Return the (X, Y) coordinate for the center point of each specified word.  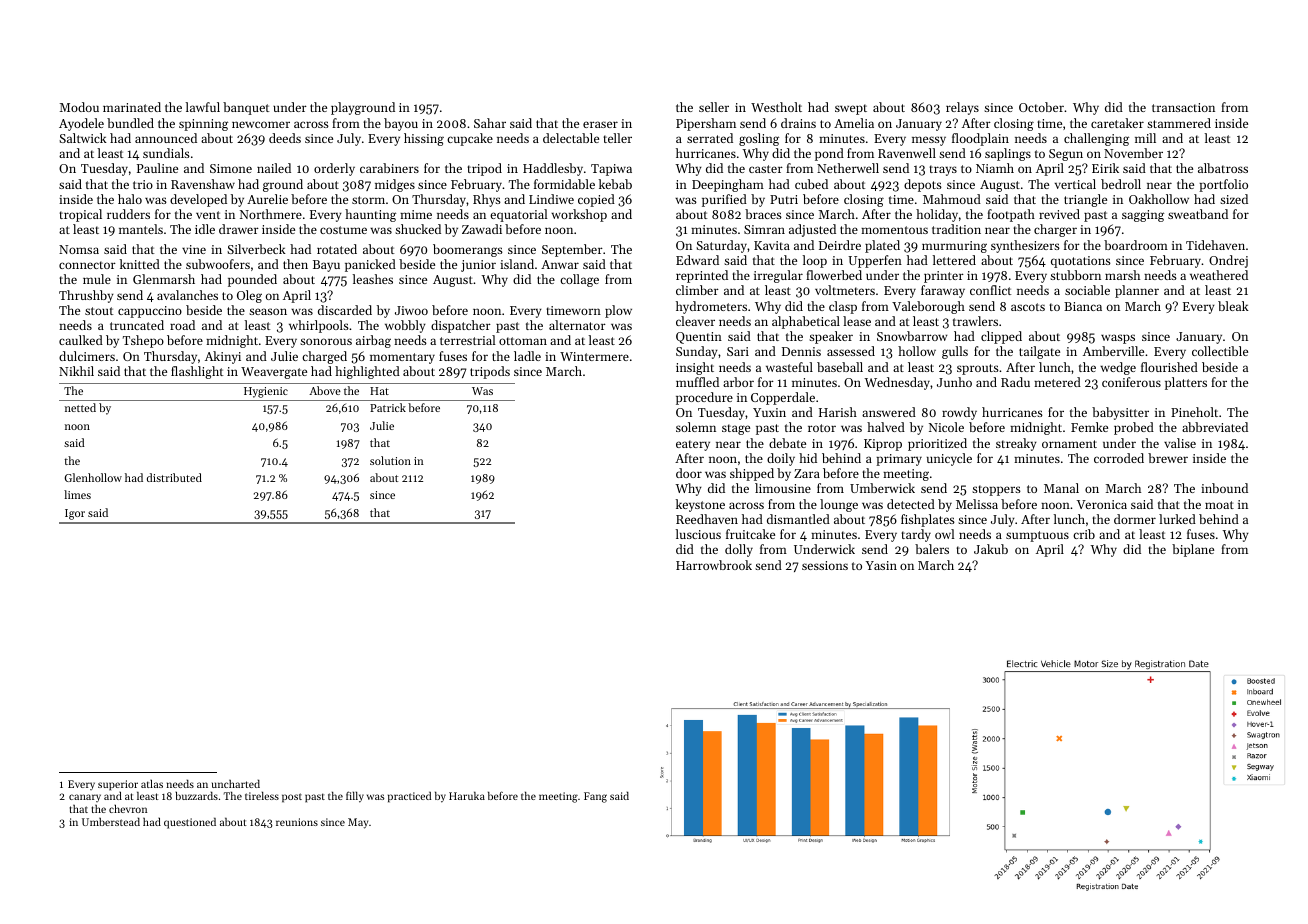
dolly (739, 550)
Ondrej (1228, 261)
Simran (764, 229)
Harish (838, 412)
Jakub (991, 549)
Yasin (881, 565)
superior (118, 786)
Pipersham (706, 124)
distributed (174, 477)
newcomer (261, 124)
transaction (1183, 107)
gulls (955, 352)
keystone (700, 505)
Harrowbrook (714, 565)
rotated (337, 249)
